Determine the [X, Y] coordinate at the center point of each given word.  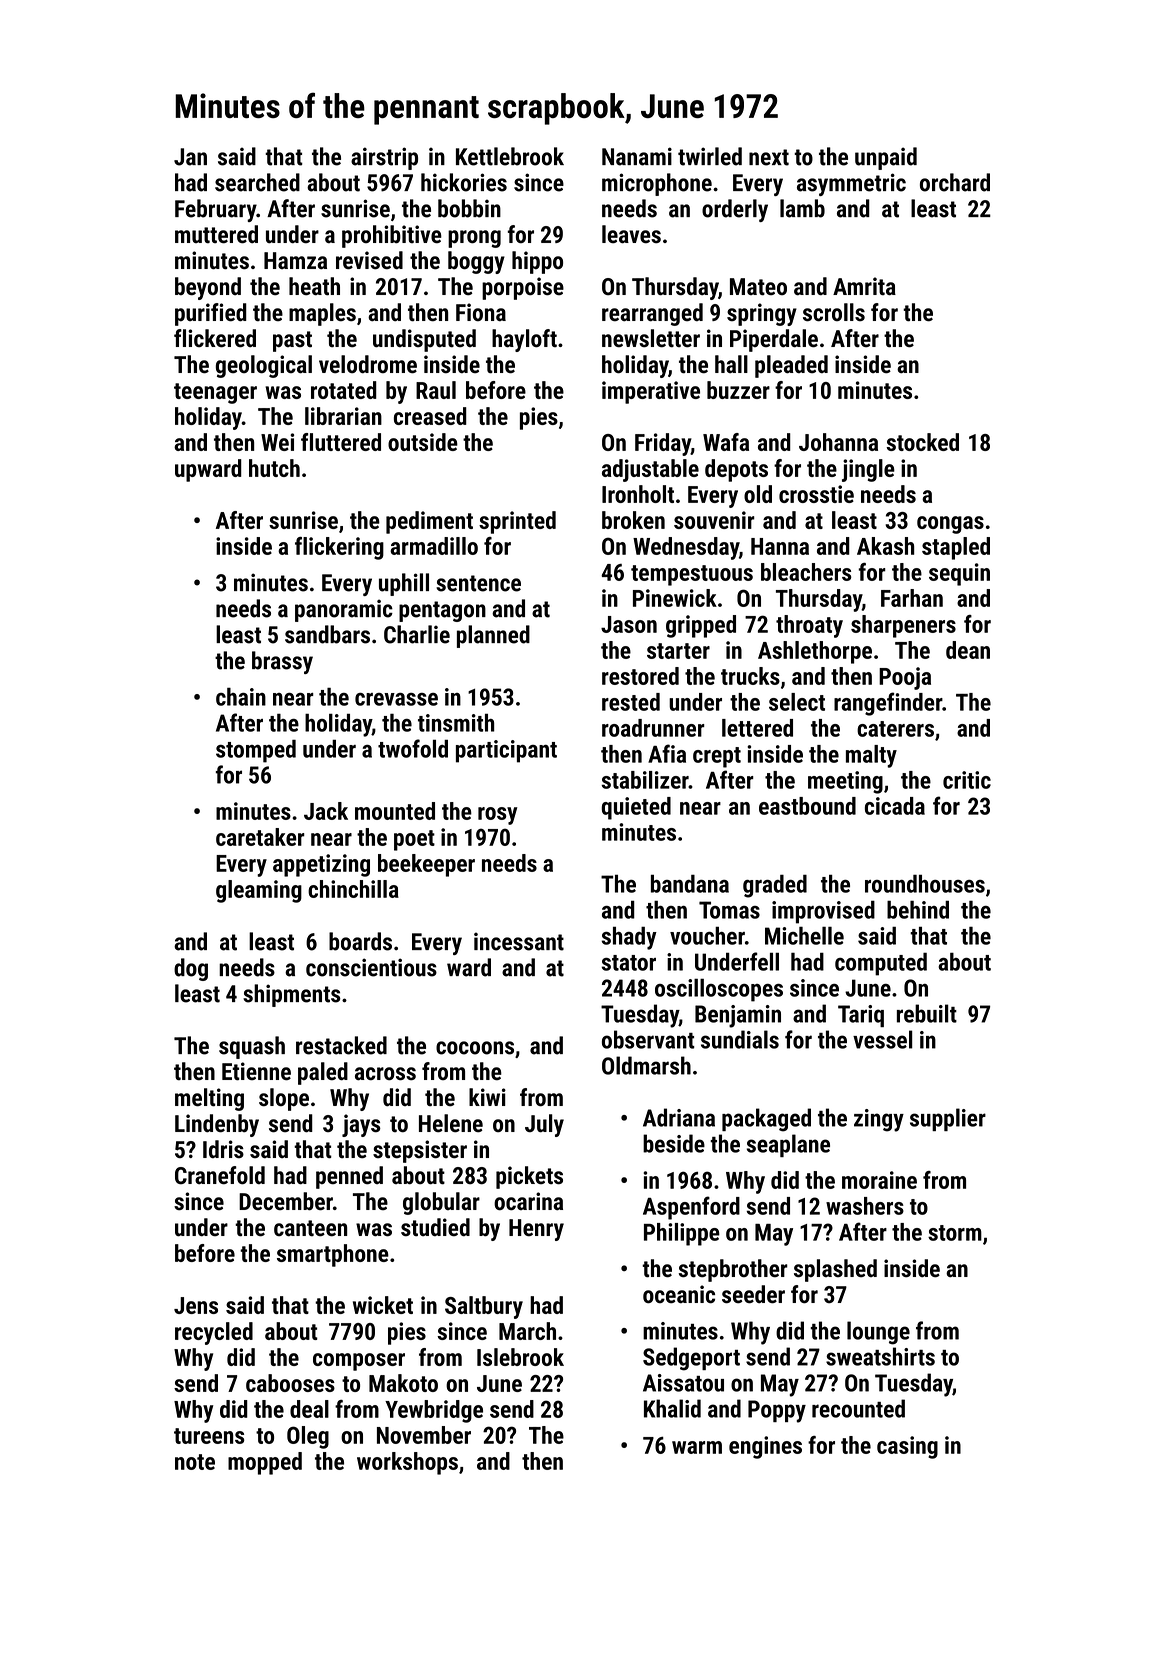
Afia [667, 753]
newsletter [651, 338]
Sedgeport [691, 1359]
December [286, 1201]
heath [314, 286]
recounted [858, 1408]
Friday [663, 444]
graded [775, 886]
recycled [214, 1333]
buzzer [738, 390]
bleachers [806, 572]
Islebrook [520, 1357]
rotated [344, 390]
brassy [282, 662]
